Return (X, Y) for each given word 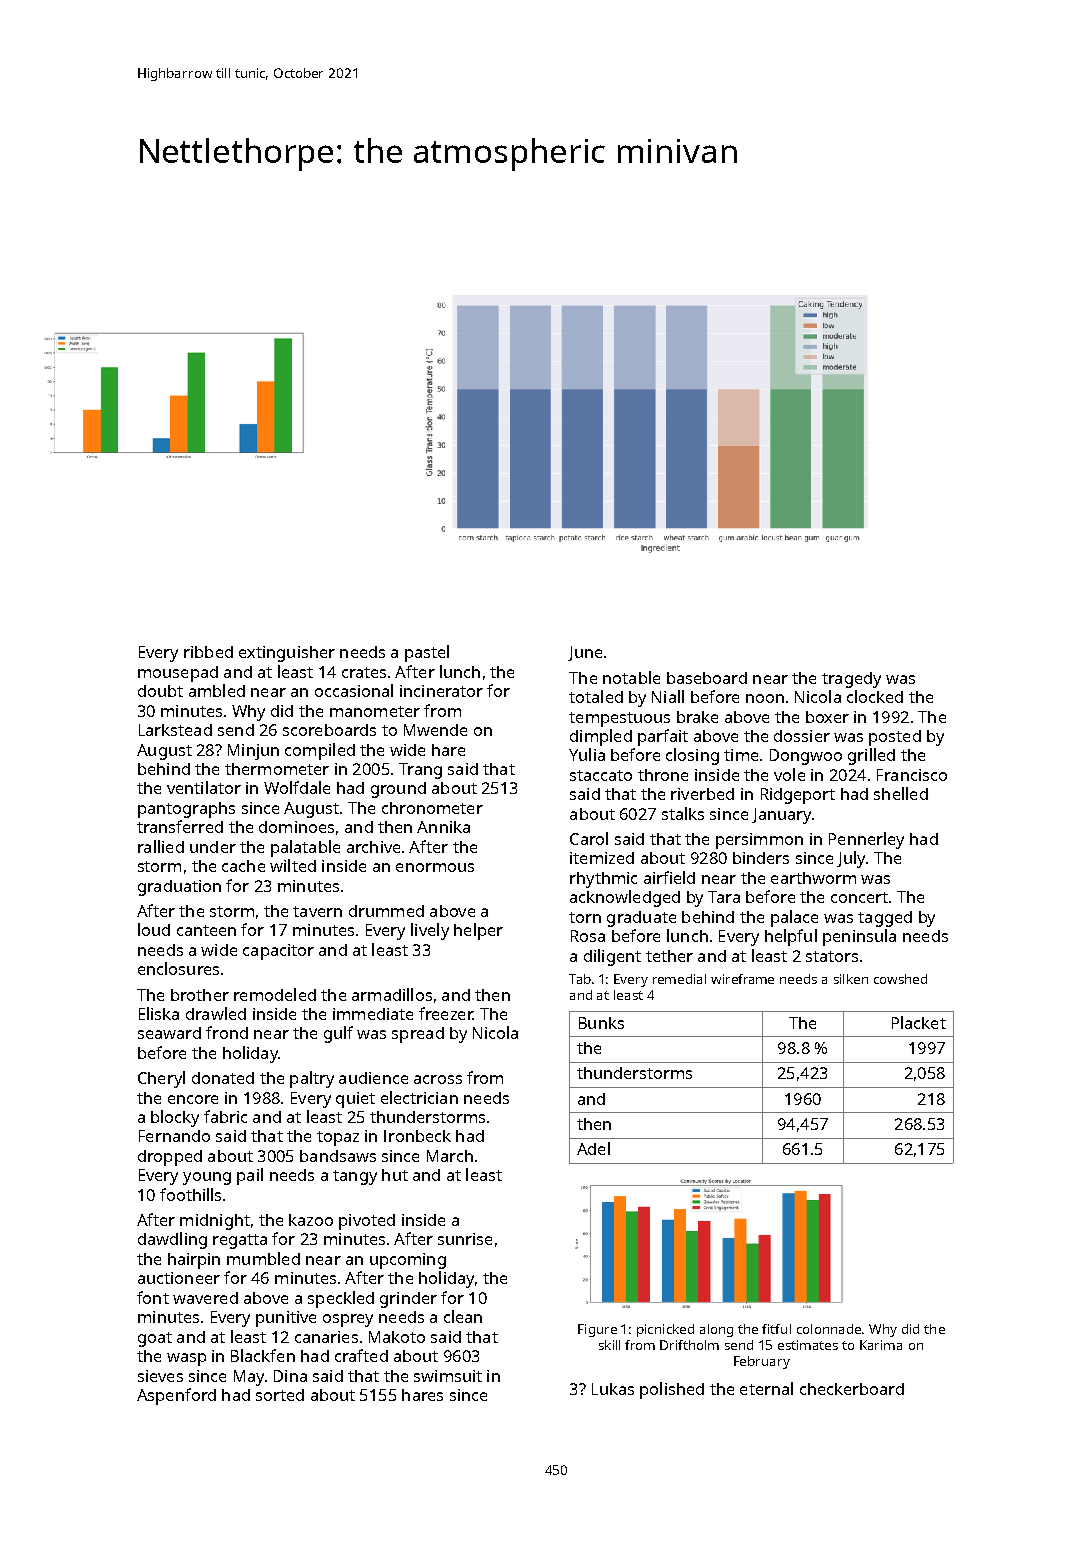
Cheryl (161, 1079)
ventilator (204, 787)
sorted (280, 1395)
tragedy (851, 680)
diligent (612, 957)
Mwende (435, 730)
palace (794, 918)
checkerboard (852, 1389)
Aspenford (176, 1396)
